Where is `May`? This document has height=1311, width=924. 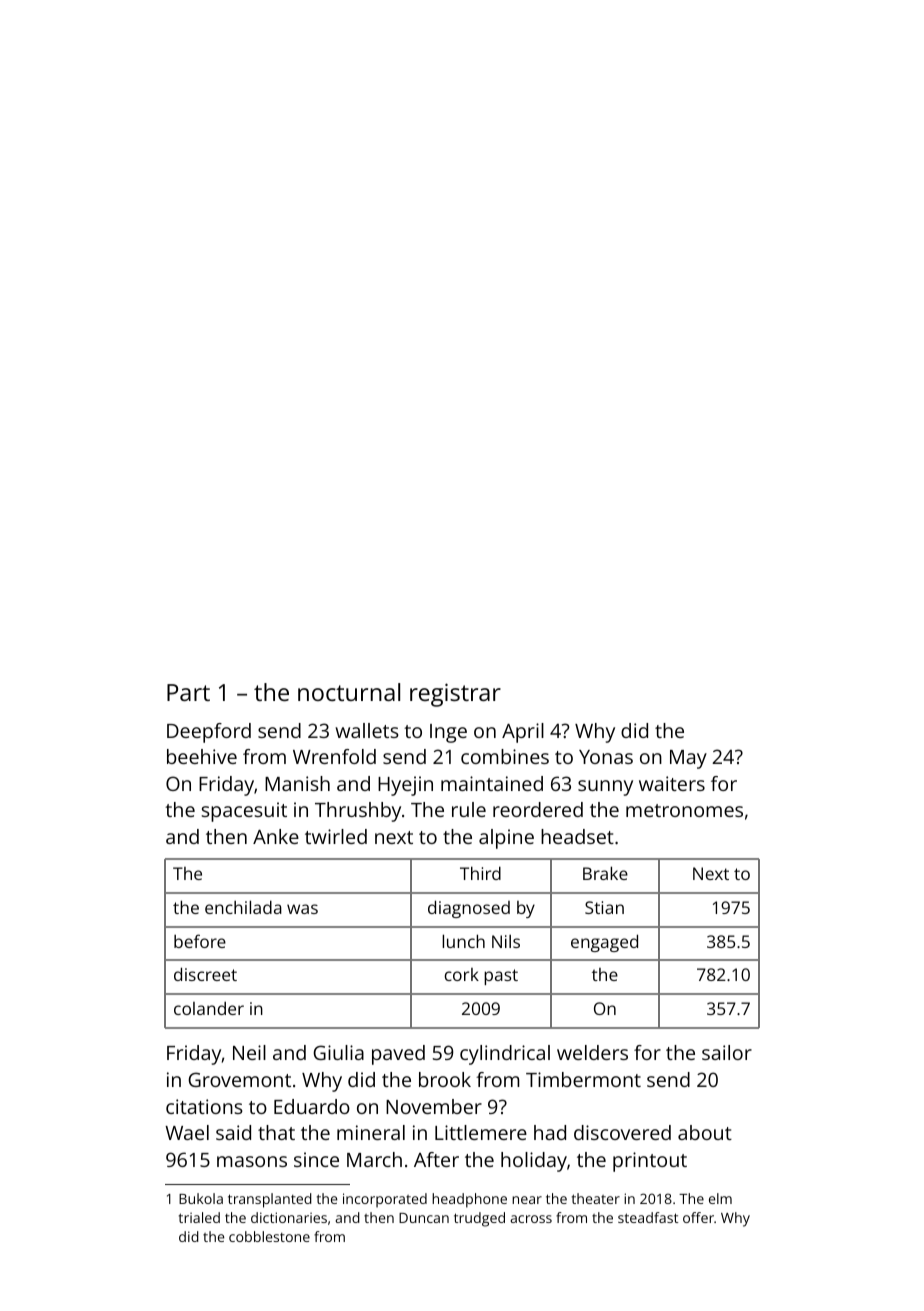 May is located at coordinates (688, 759).
